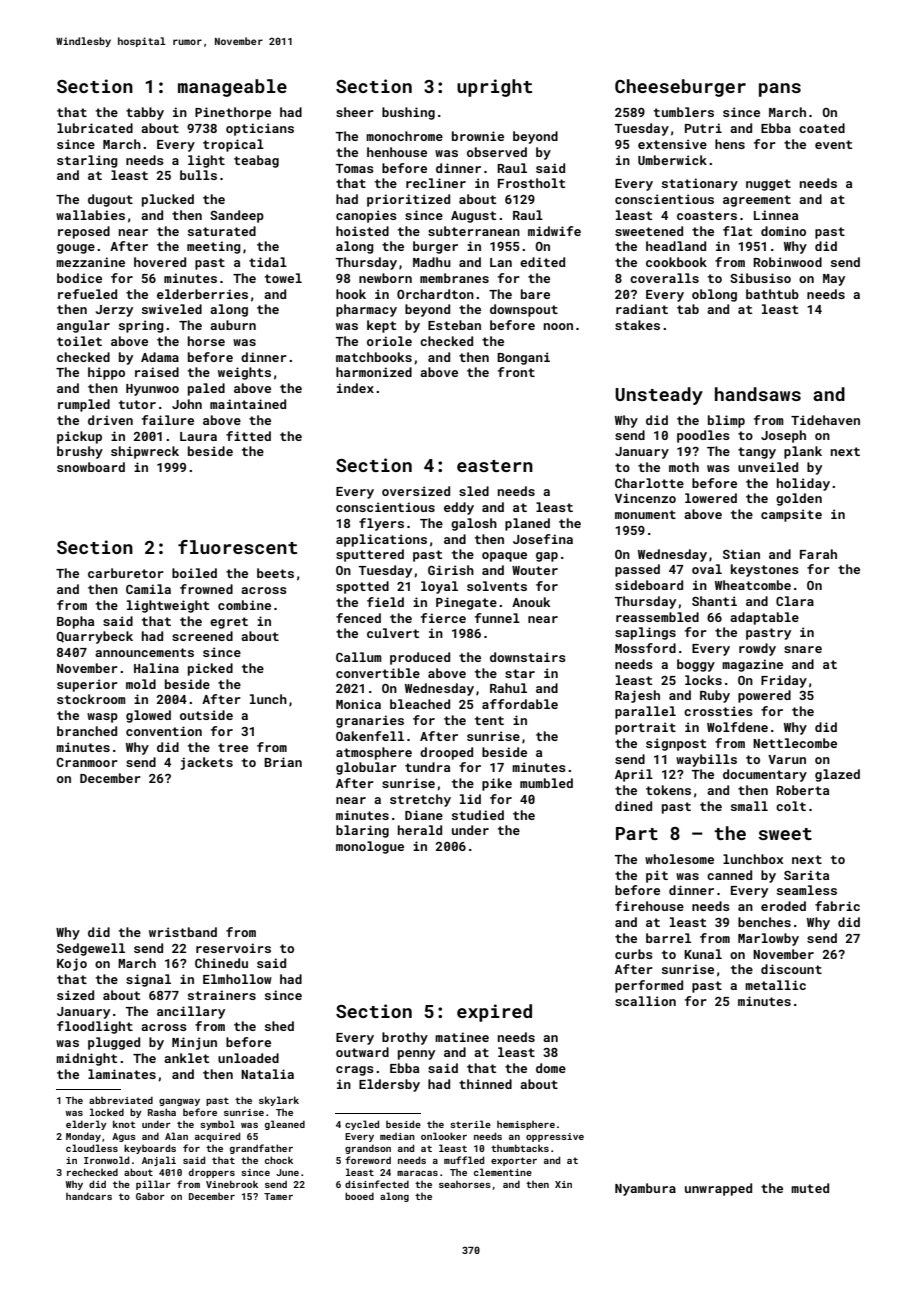 Image resolution: width=924 pixels, height=1308 pixels. I want to click on abbreviated, so click(121, 1100).
